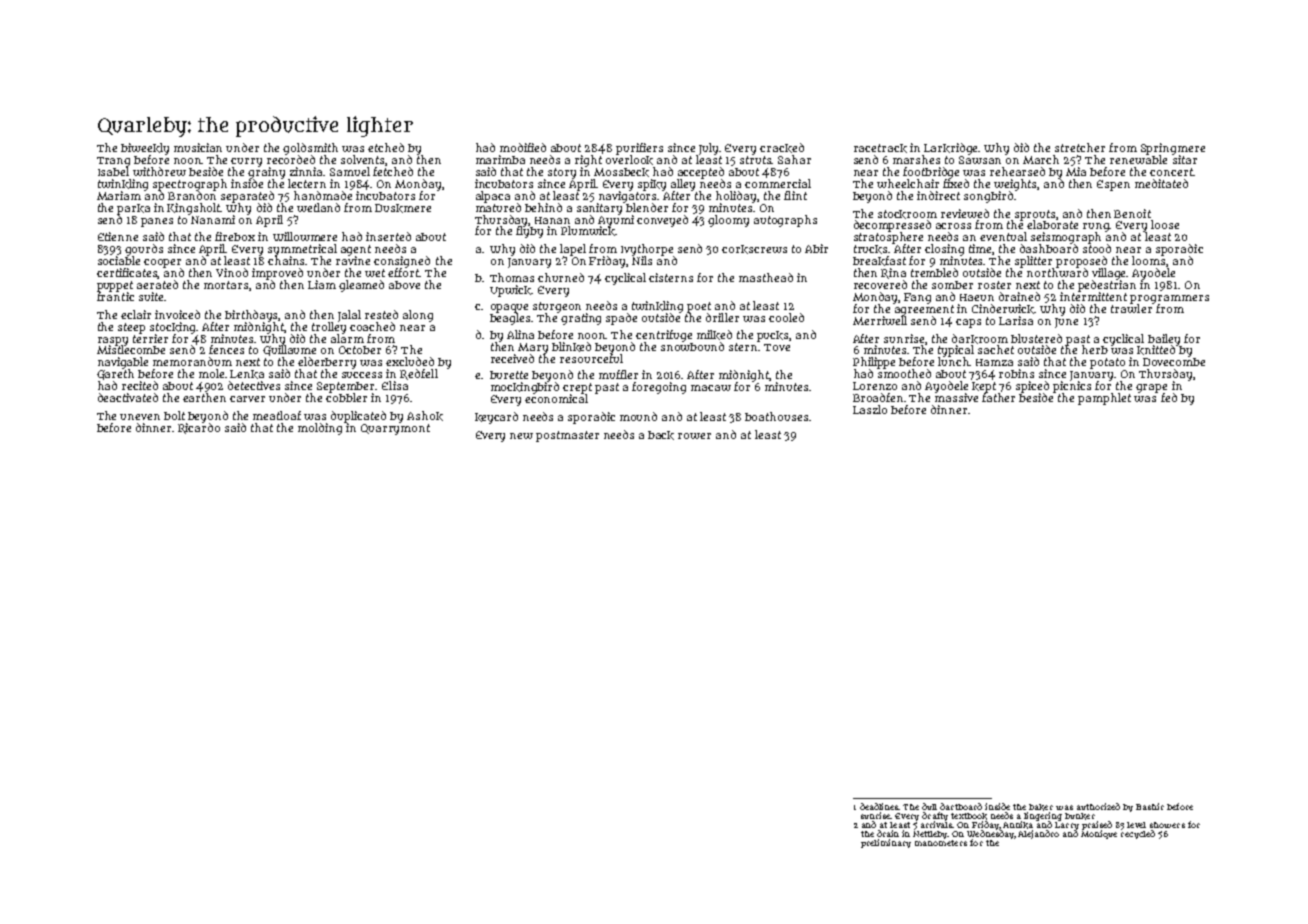 The image size is (1308, 924). Describe the element at coordinates (199, 428) in the image. I see `Ricardo` at that location.
